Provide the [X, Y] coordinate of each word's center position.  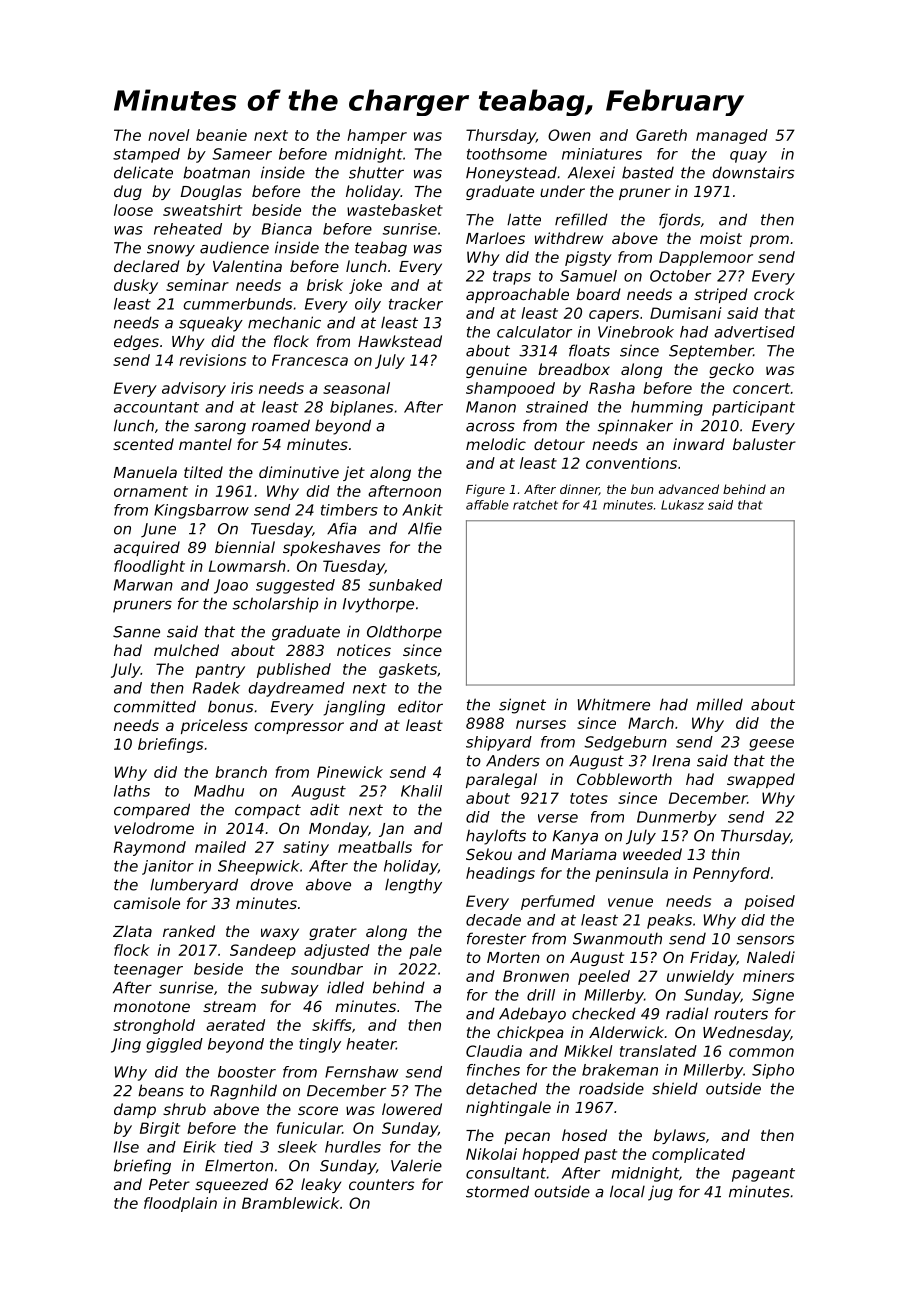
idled [345, 987]
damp [135, 1110]
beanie [221, 135]
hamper [377, 136]
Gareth [661, 135]
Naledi [771, 957]
